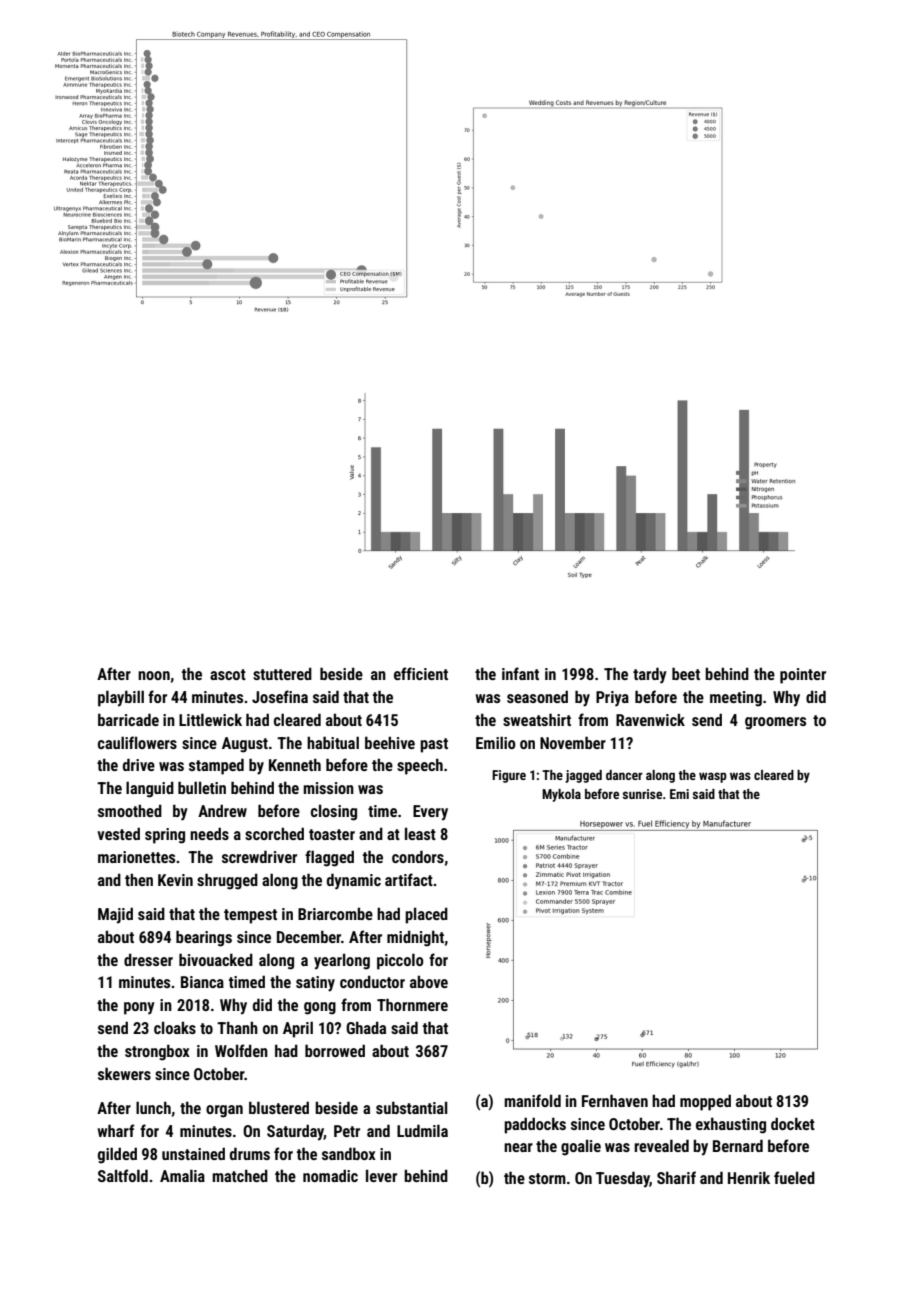  I want to click on above, so click(429, 981).
